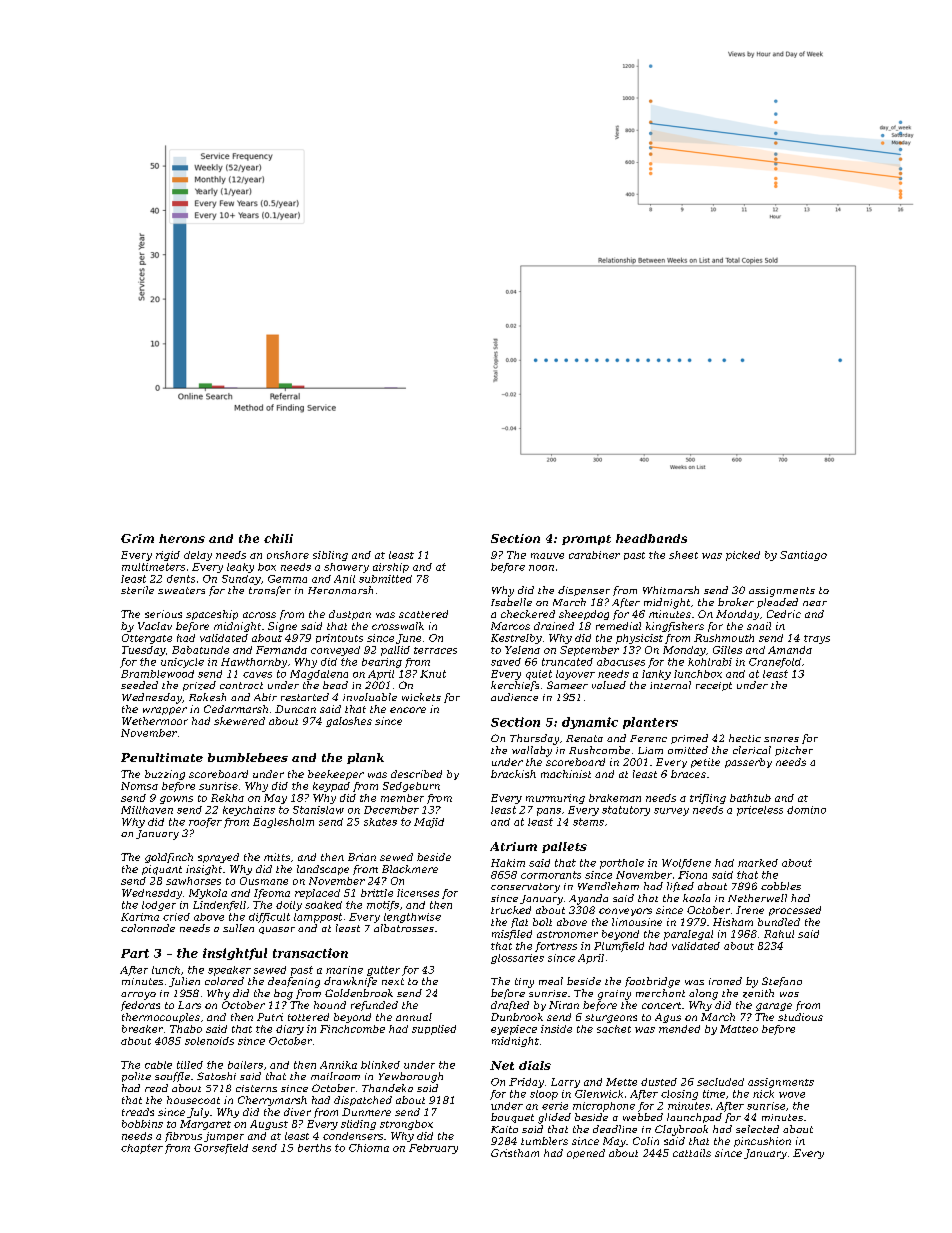  Describe the element at coordinates (692, 1153) in the document. I see `cattails` at that location.
